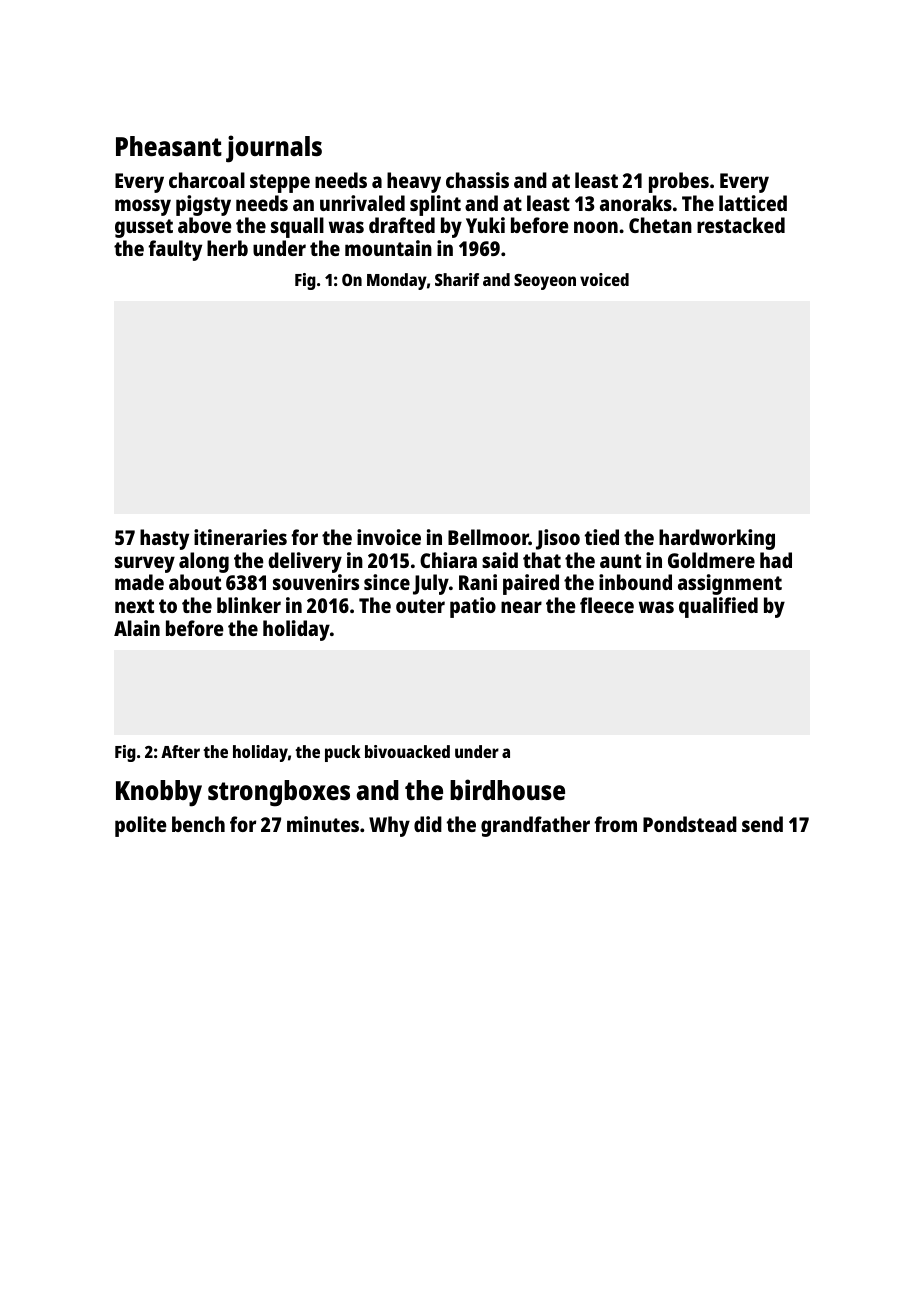  I want to click on journals, so click(274, 149).
